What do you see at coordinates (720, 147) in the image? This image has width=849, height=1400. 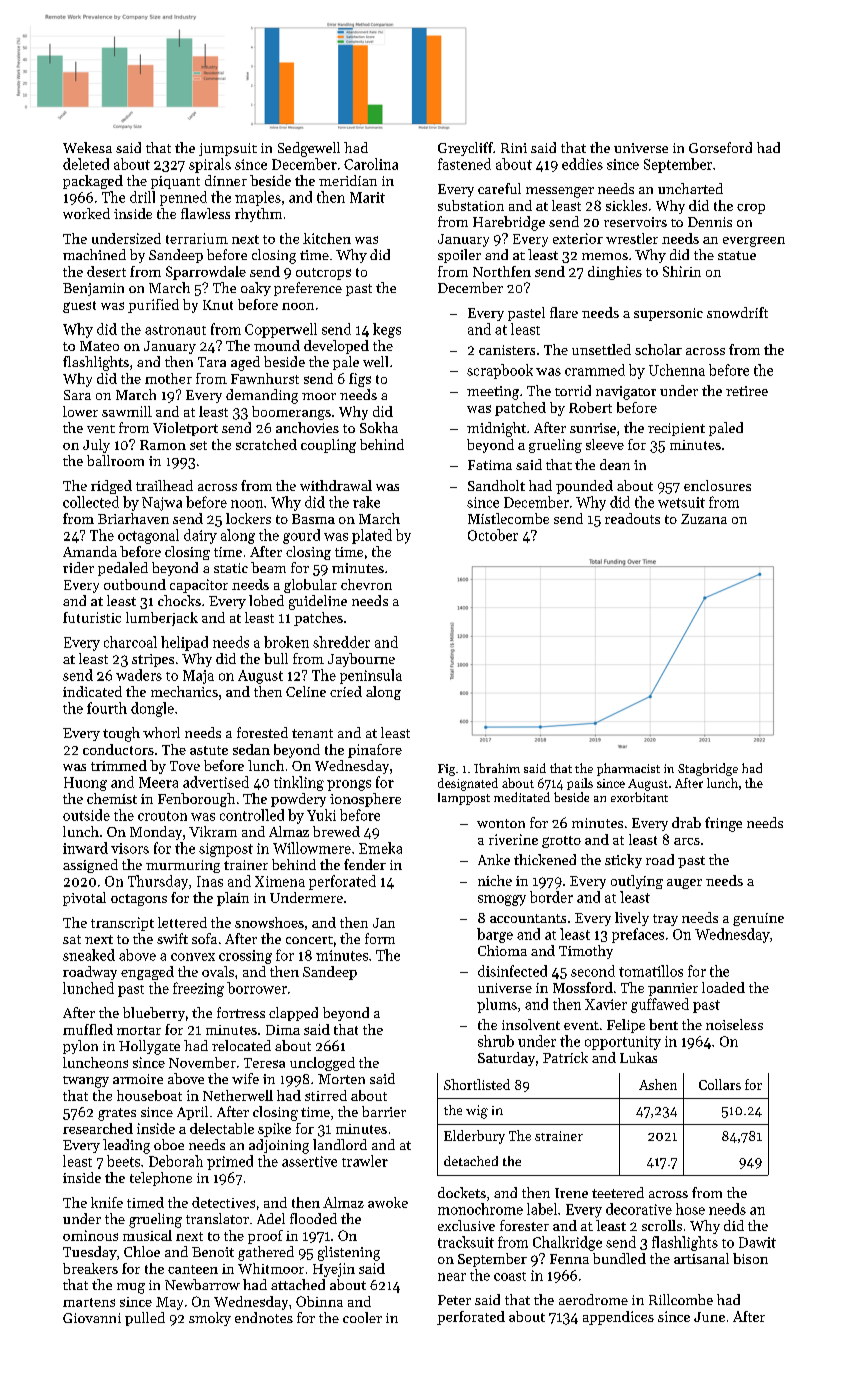 I see `Gorseford` at bounding box center [720, 147].
